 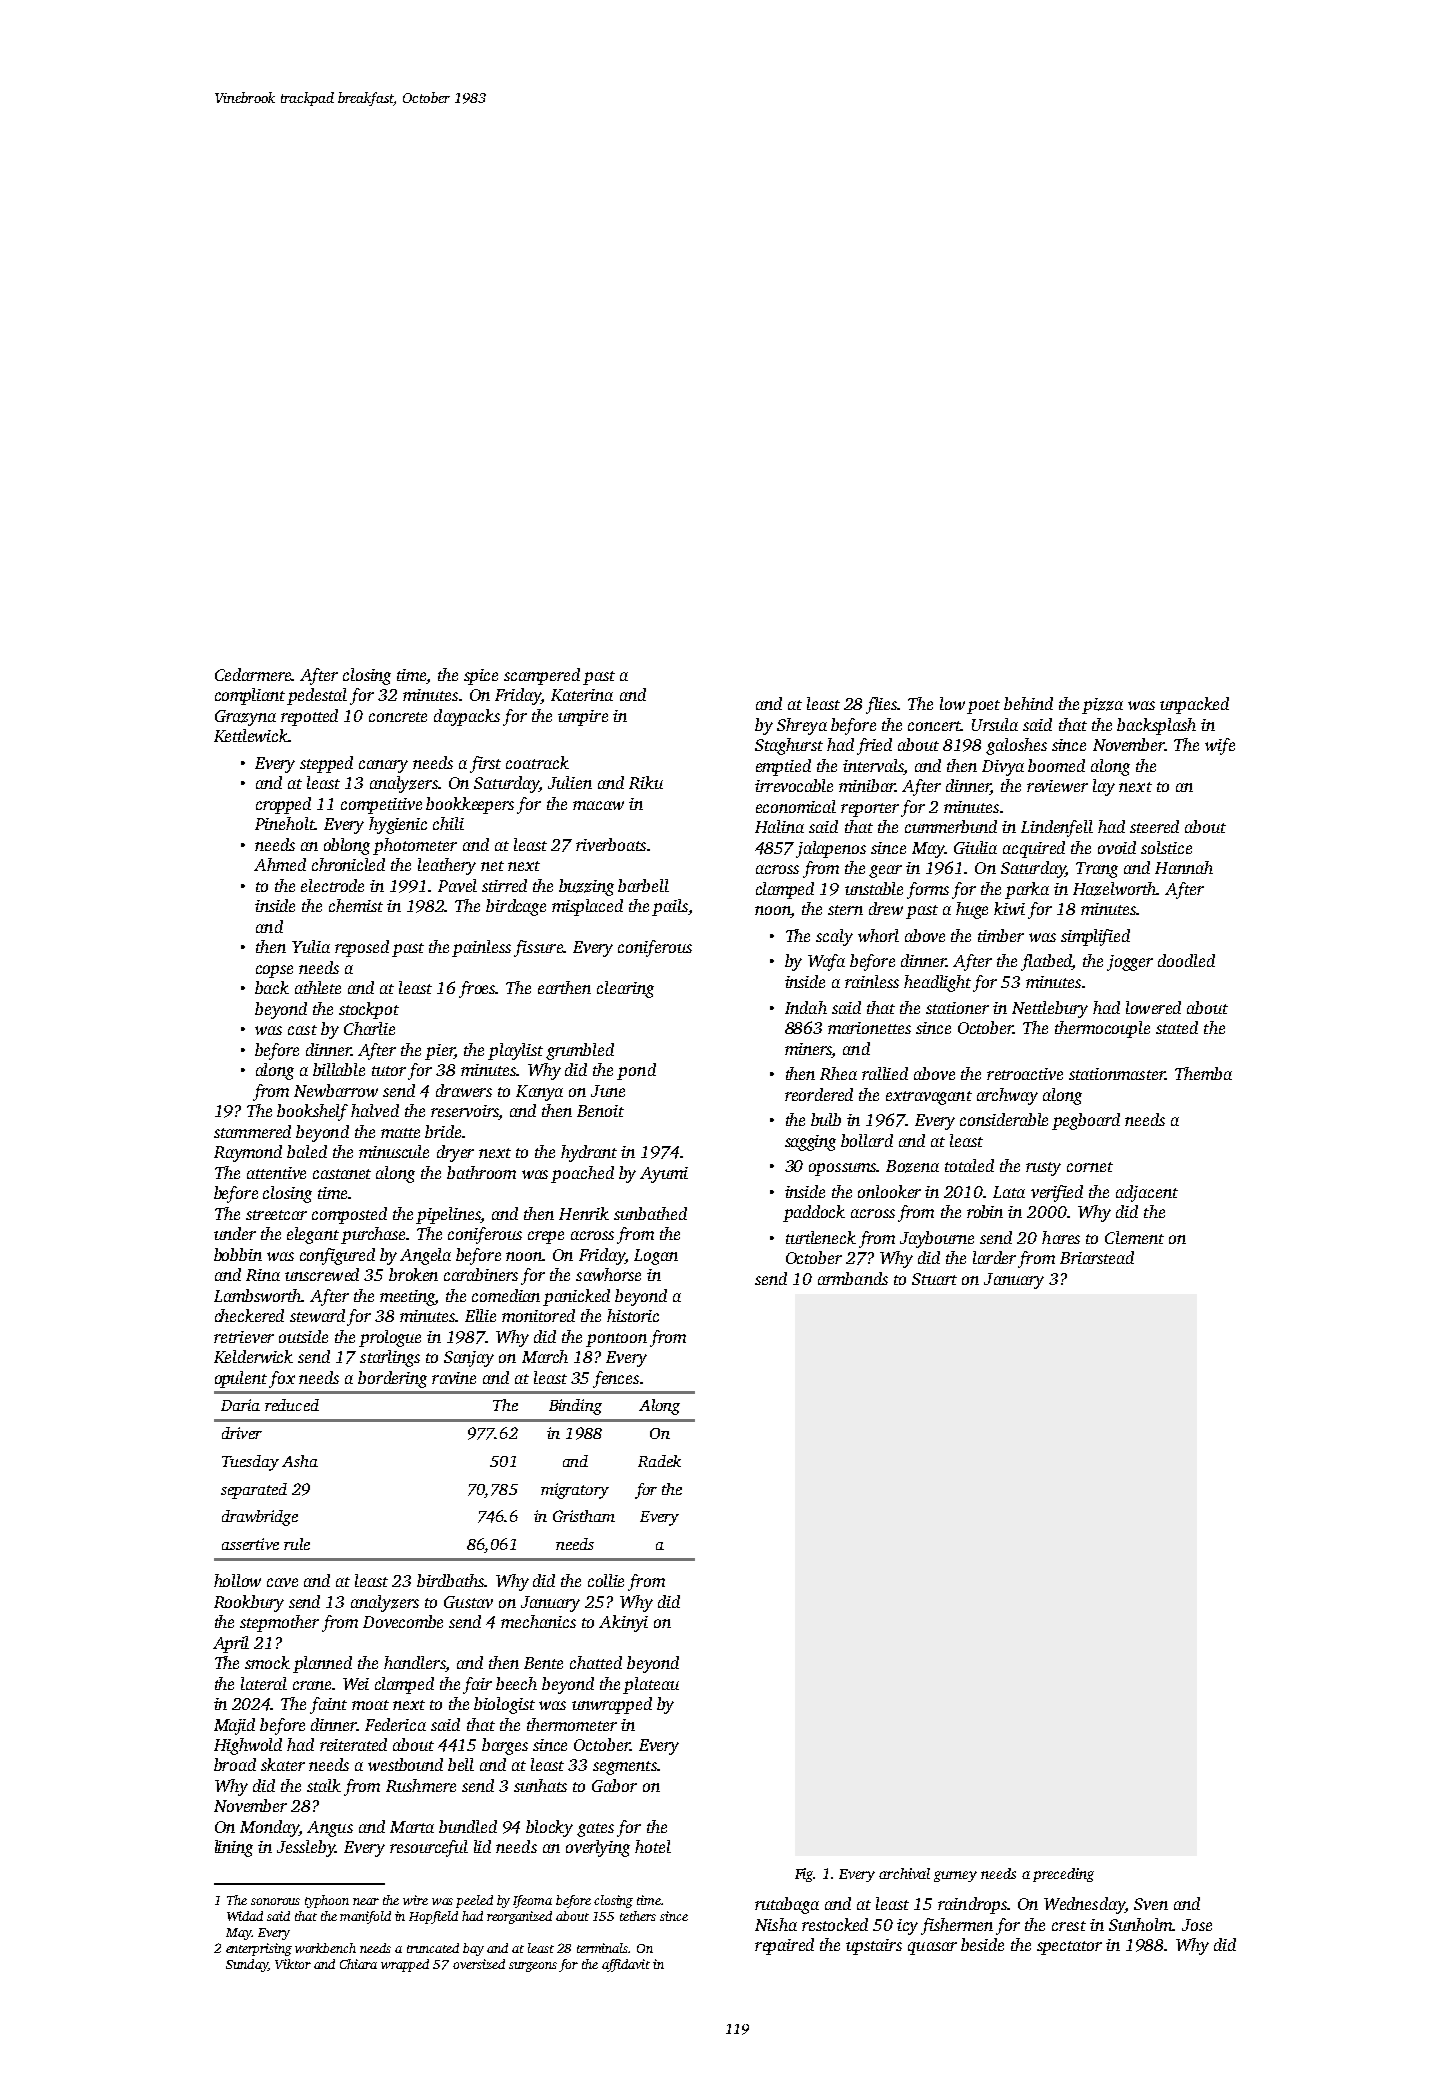 I want to click on Pineholt, so click(x=285, y=823).
